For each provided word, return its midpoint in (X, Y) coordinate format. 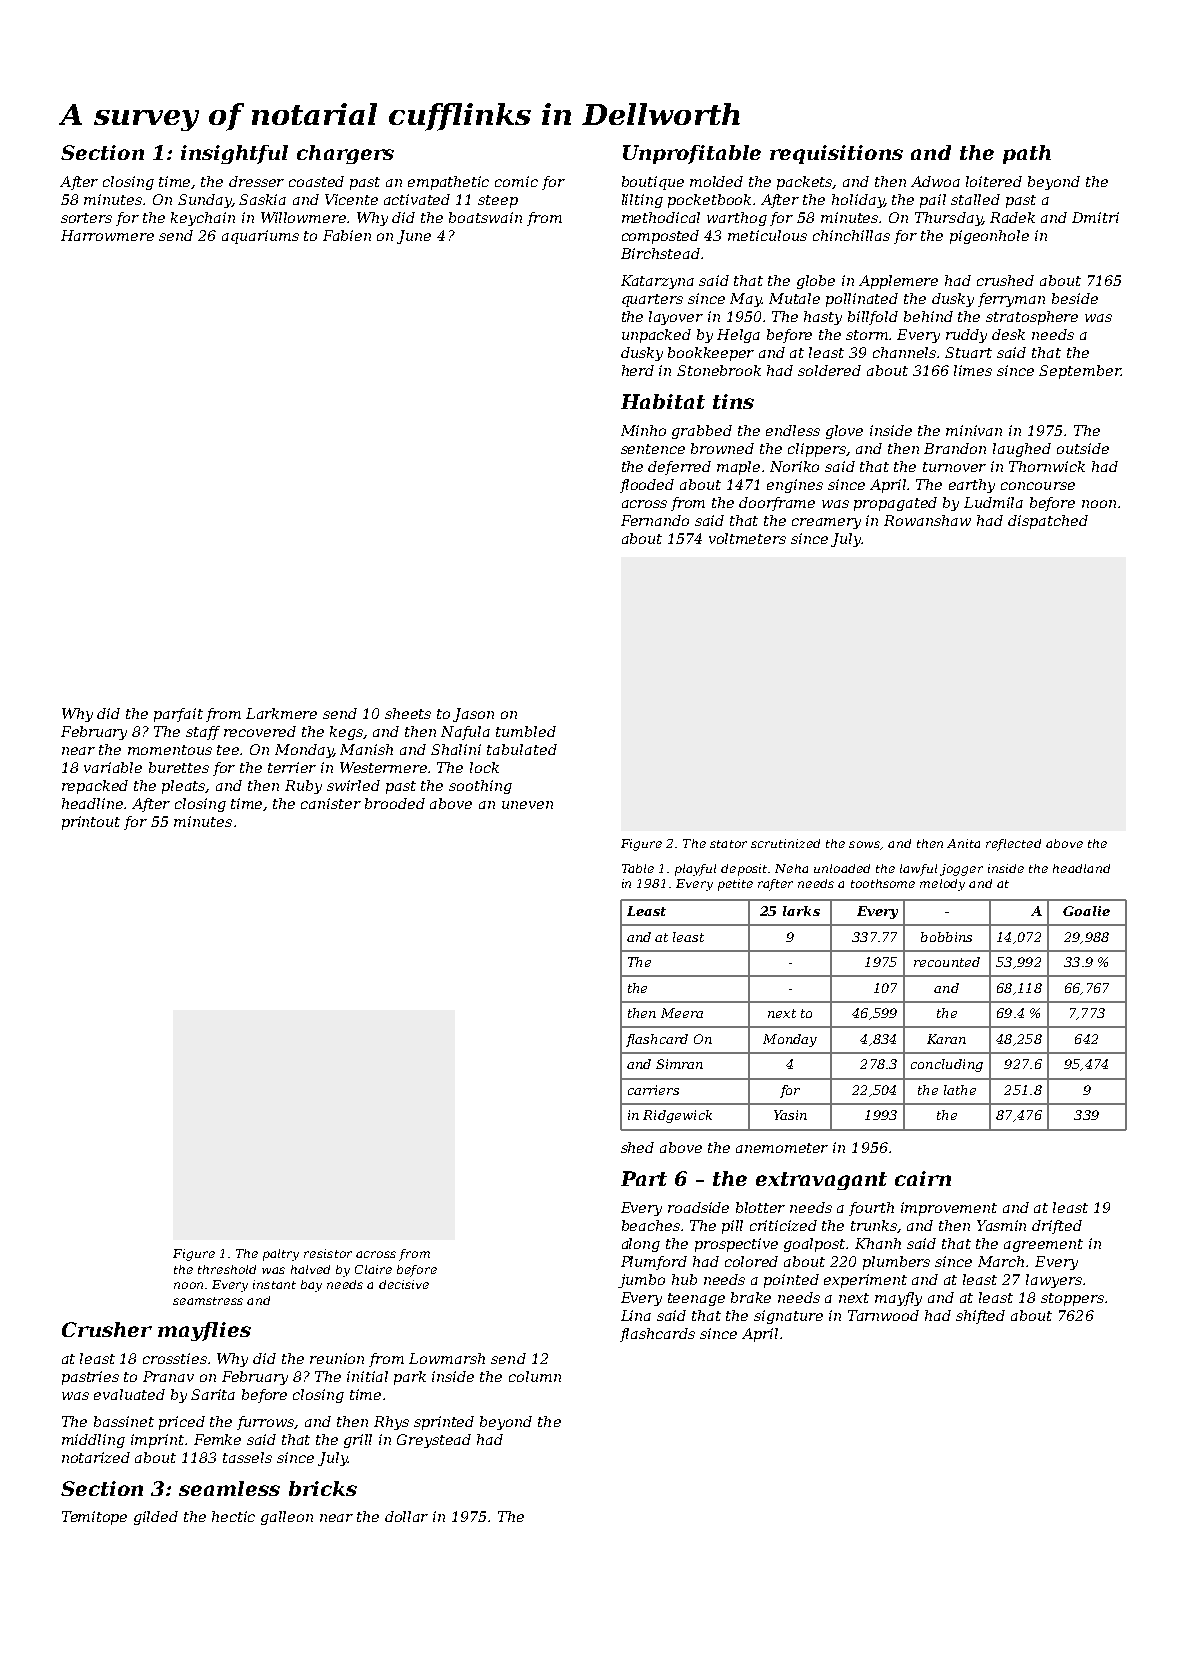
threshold (227, 1269)
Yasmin (1001, 1225)
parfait (178, 715)
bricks (323, 1488)
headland (1081, 868)
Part (644, 1178)
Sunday (205, 201)
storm (867, 335)
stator (728, 844)
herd (638, 370)
